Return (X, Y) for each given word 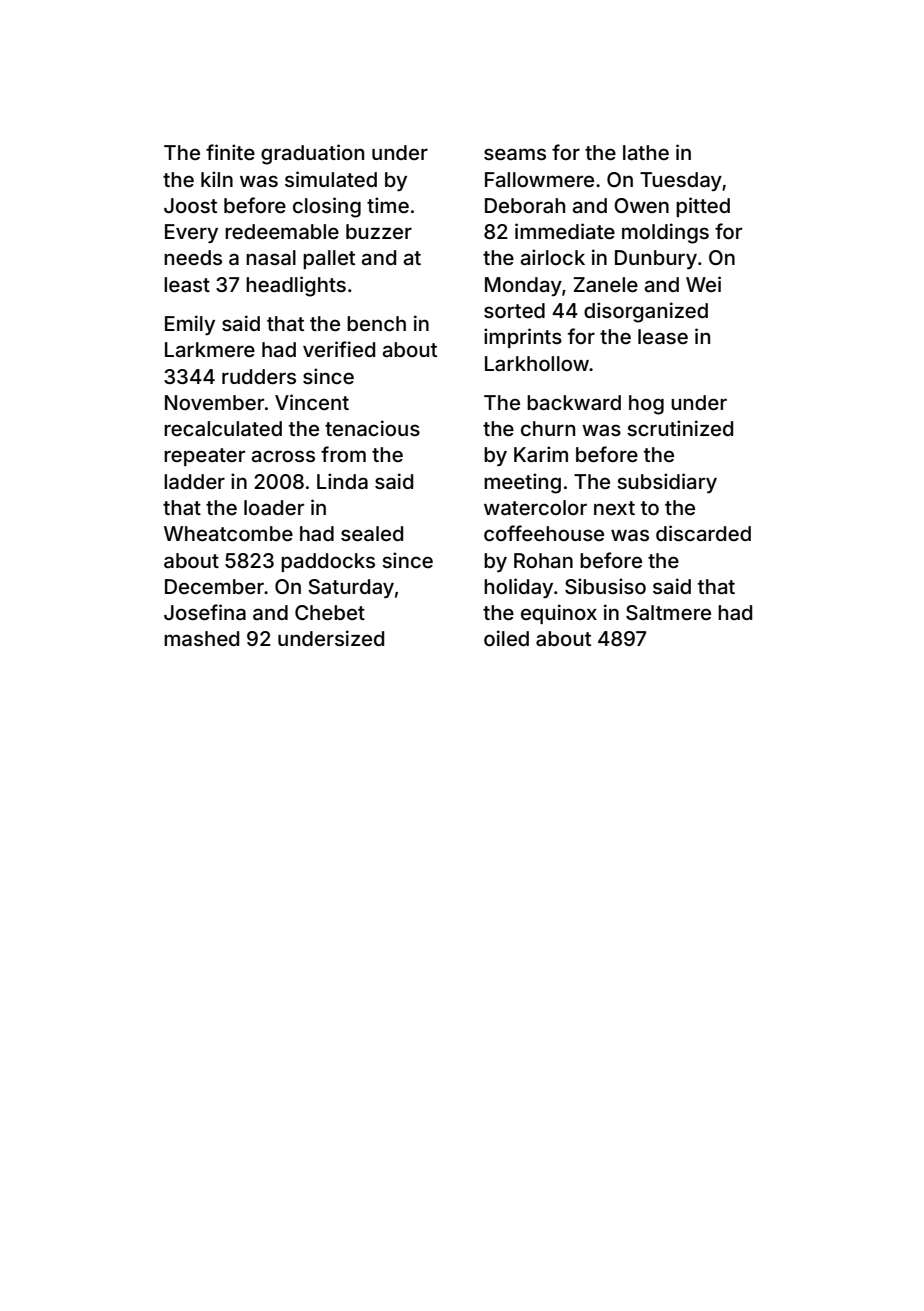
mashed (201, 638)
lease (663, 336)
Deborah (525, 205)
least (187, 284)
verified (339, 349)
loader (274, 507)
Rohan (543, 560)
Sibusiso (605, 586)
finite (230, 152)
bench (376, 323)
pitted (703, 207)
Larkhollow (537, 363)
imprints (523, 338)
